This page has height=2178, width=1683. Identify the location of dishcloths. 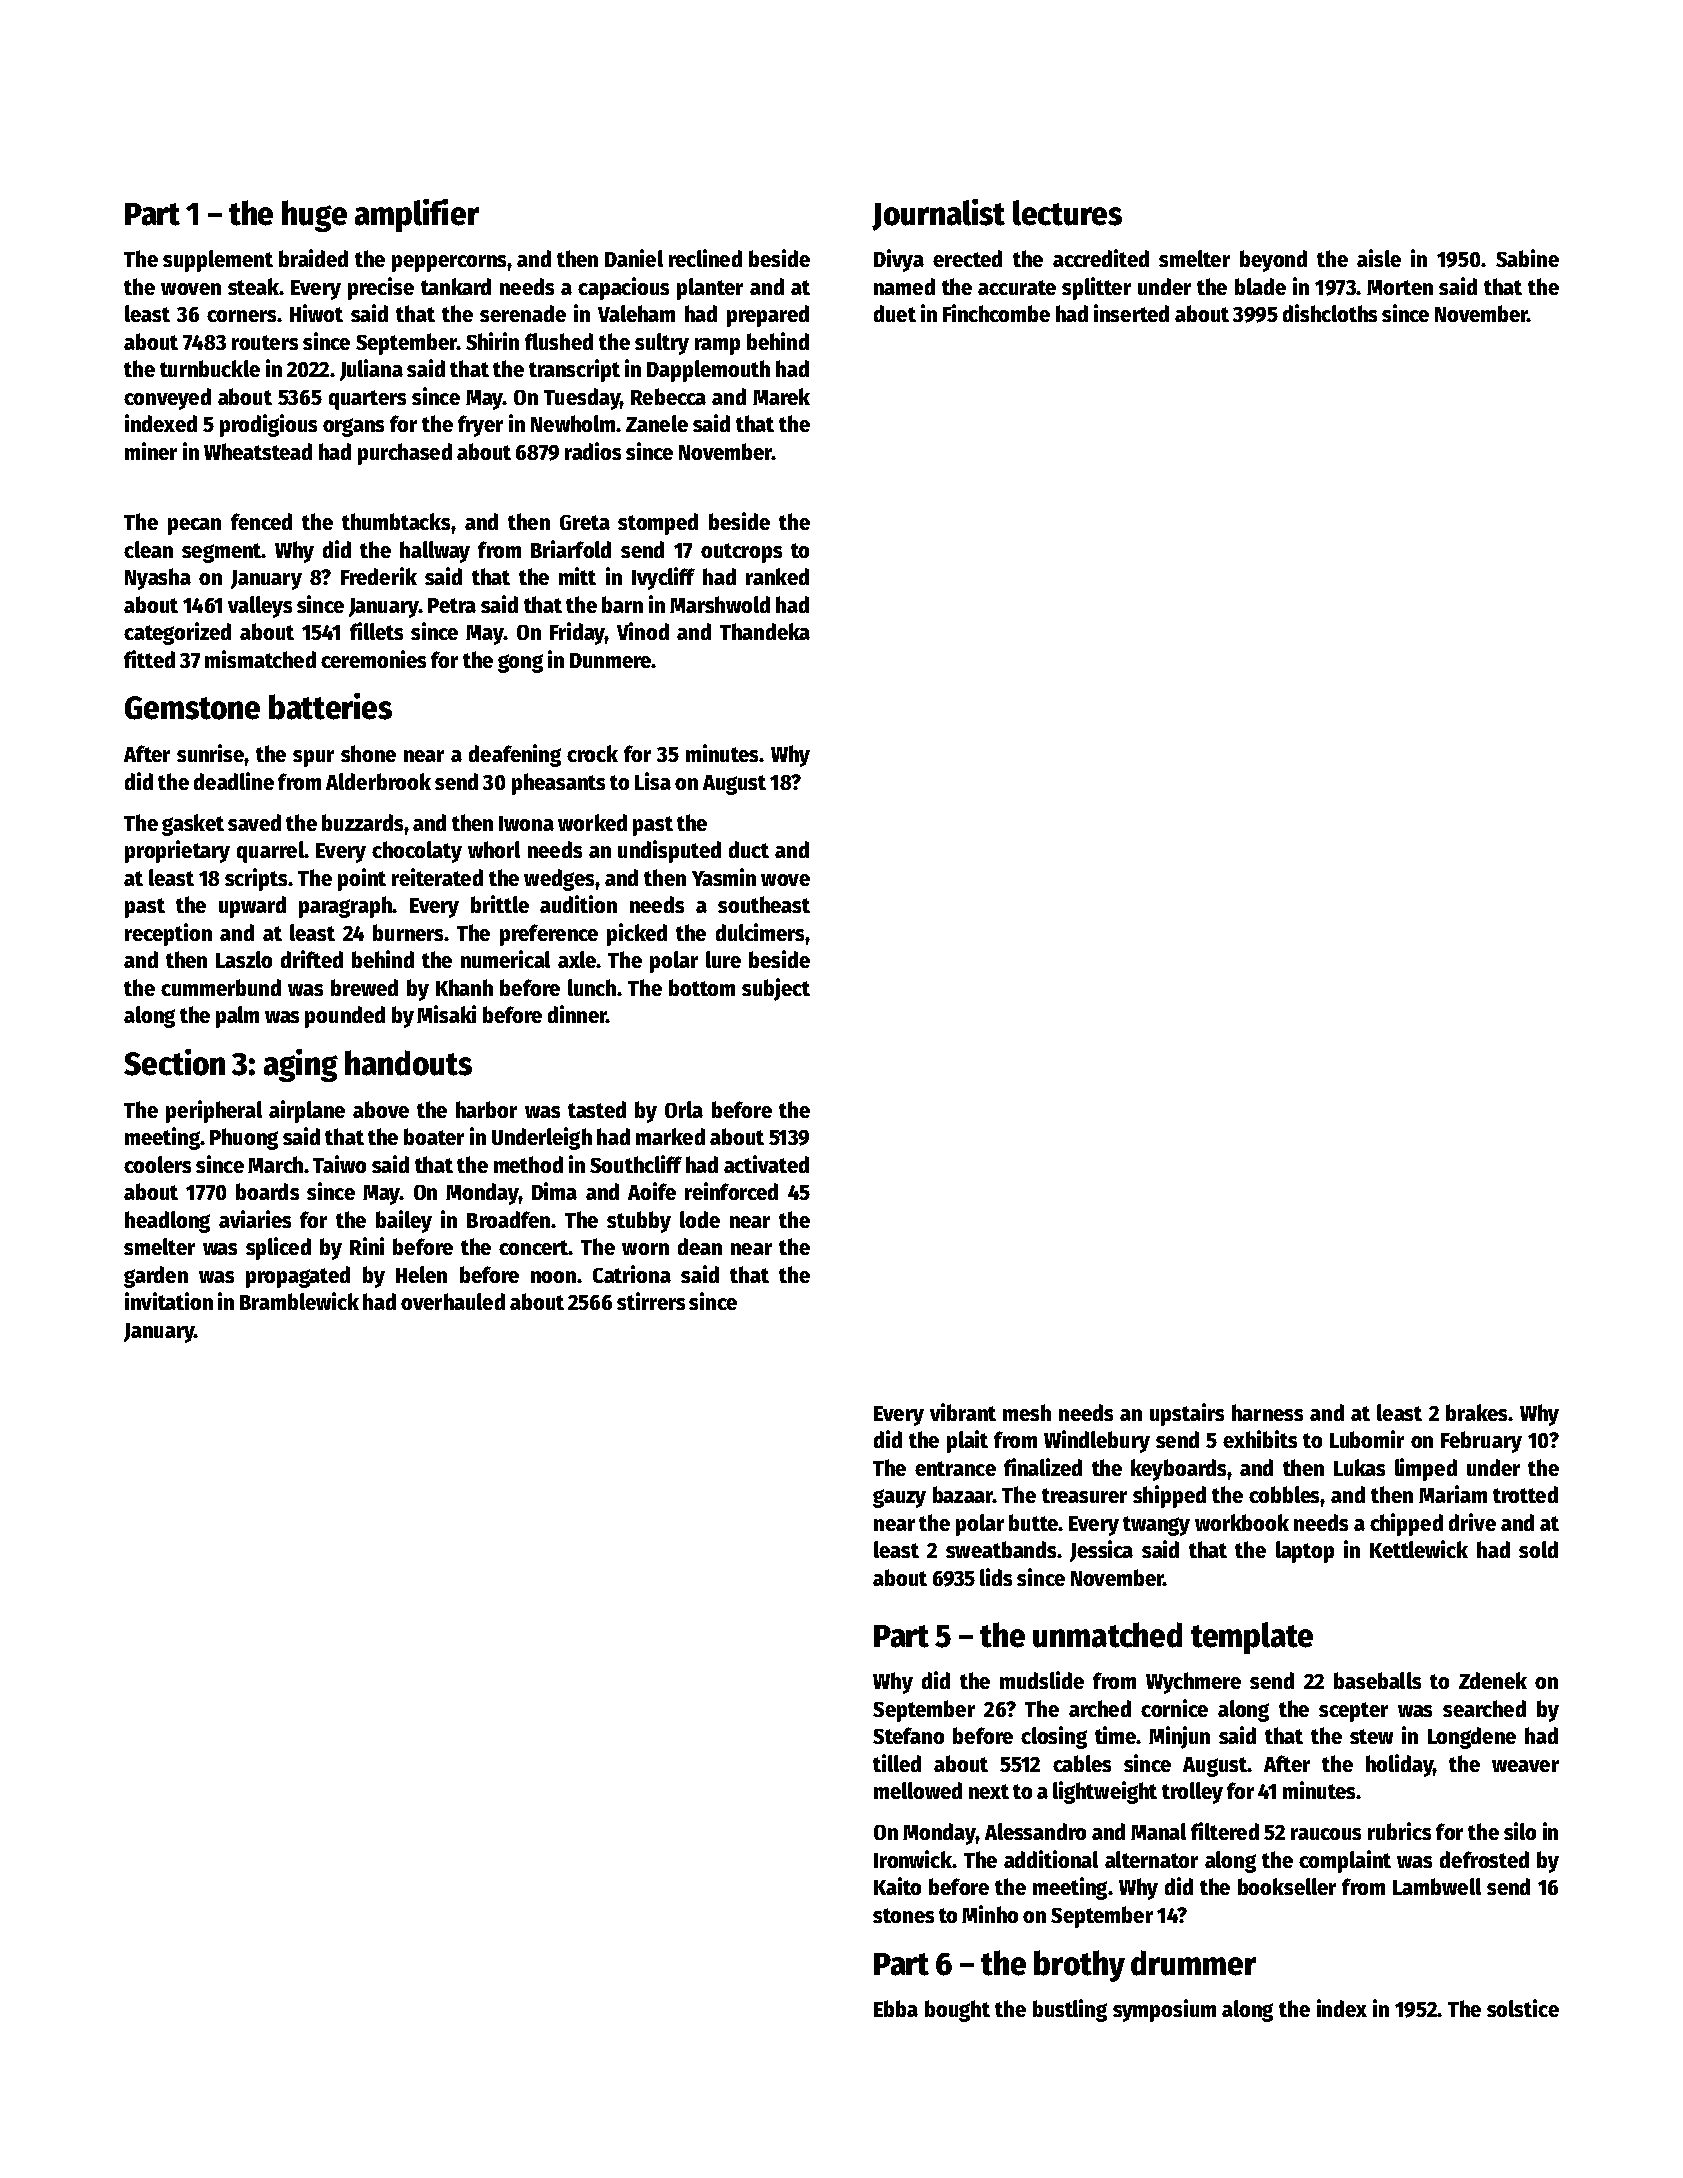
(1330, 313).
